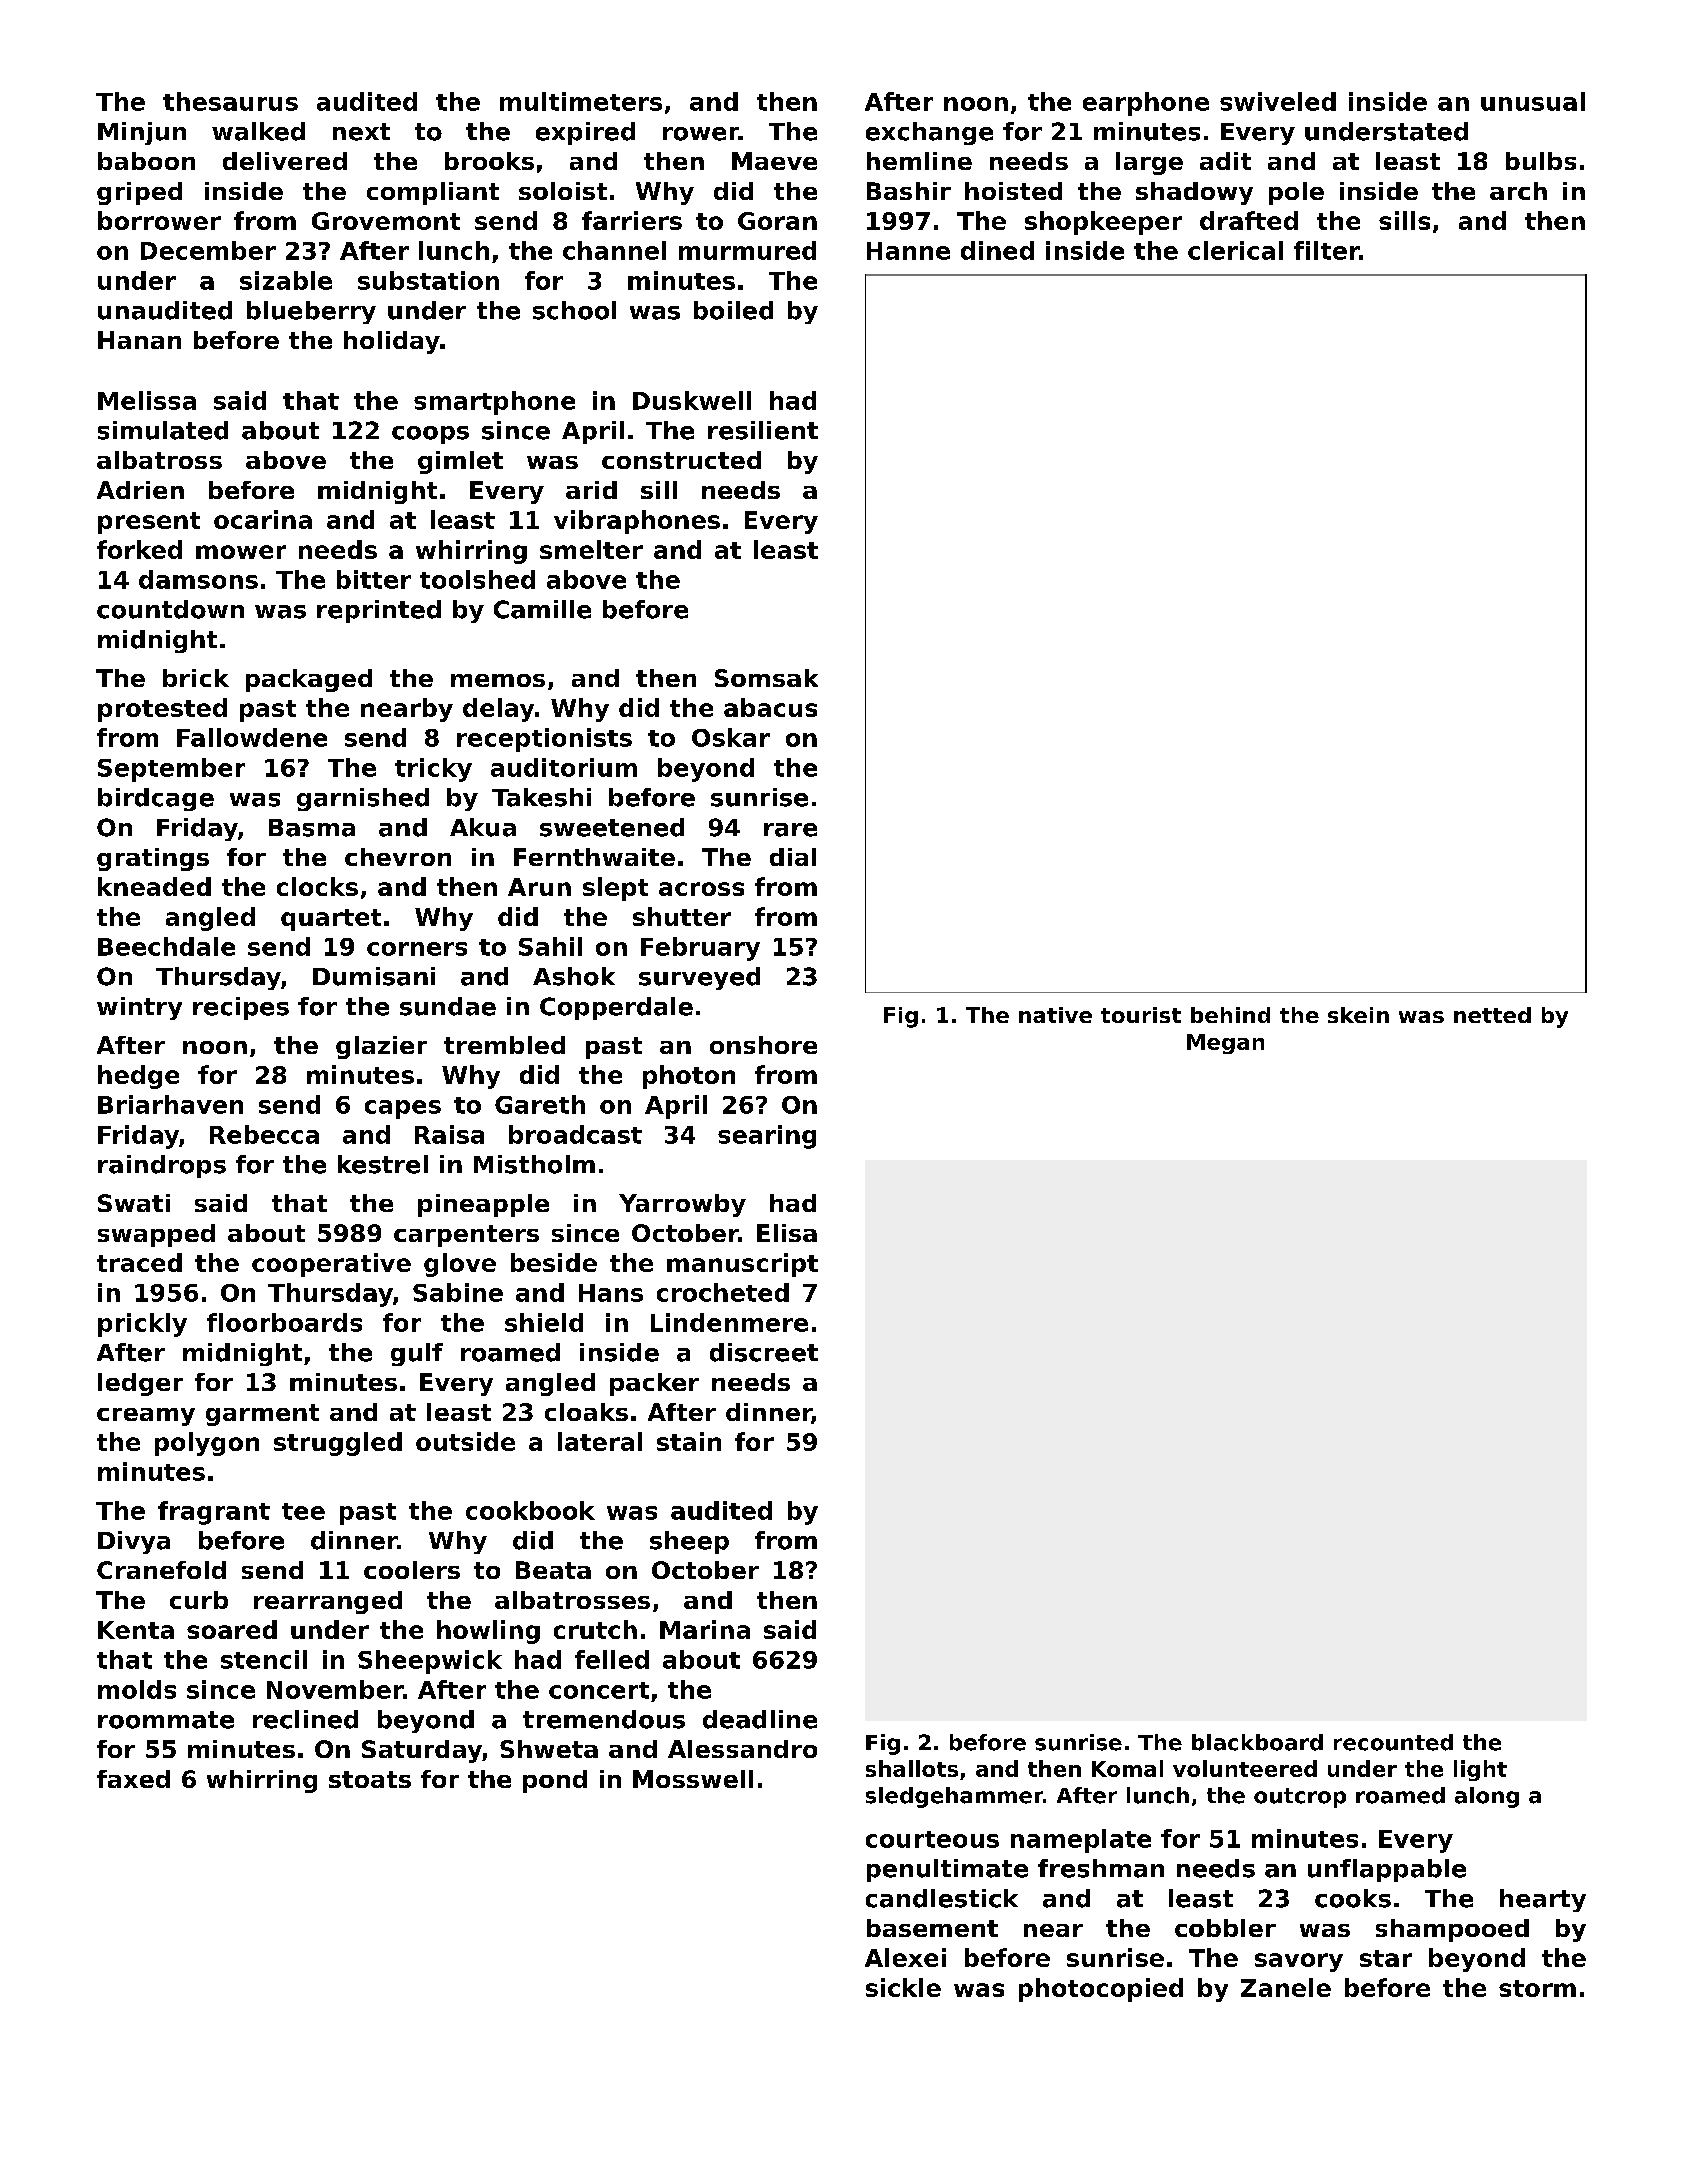  Describe the element at coordinates (370, 1779) in the screenshot. I see `stoats` at that location.
